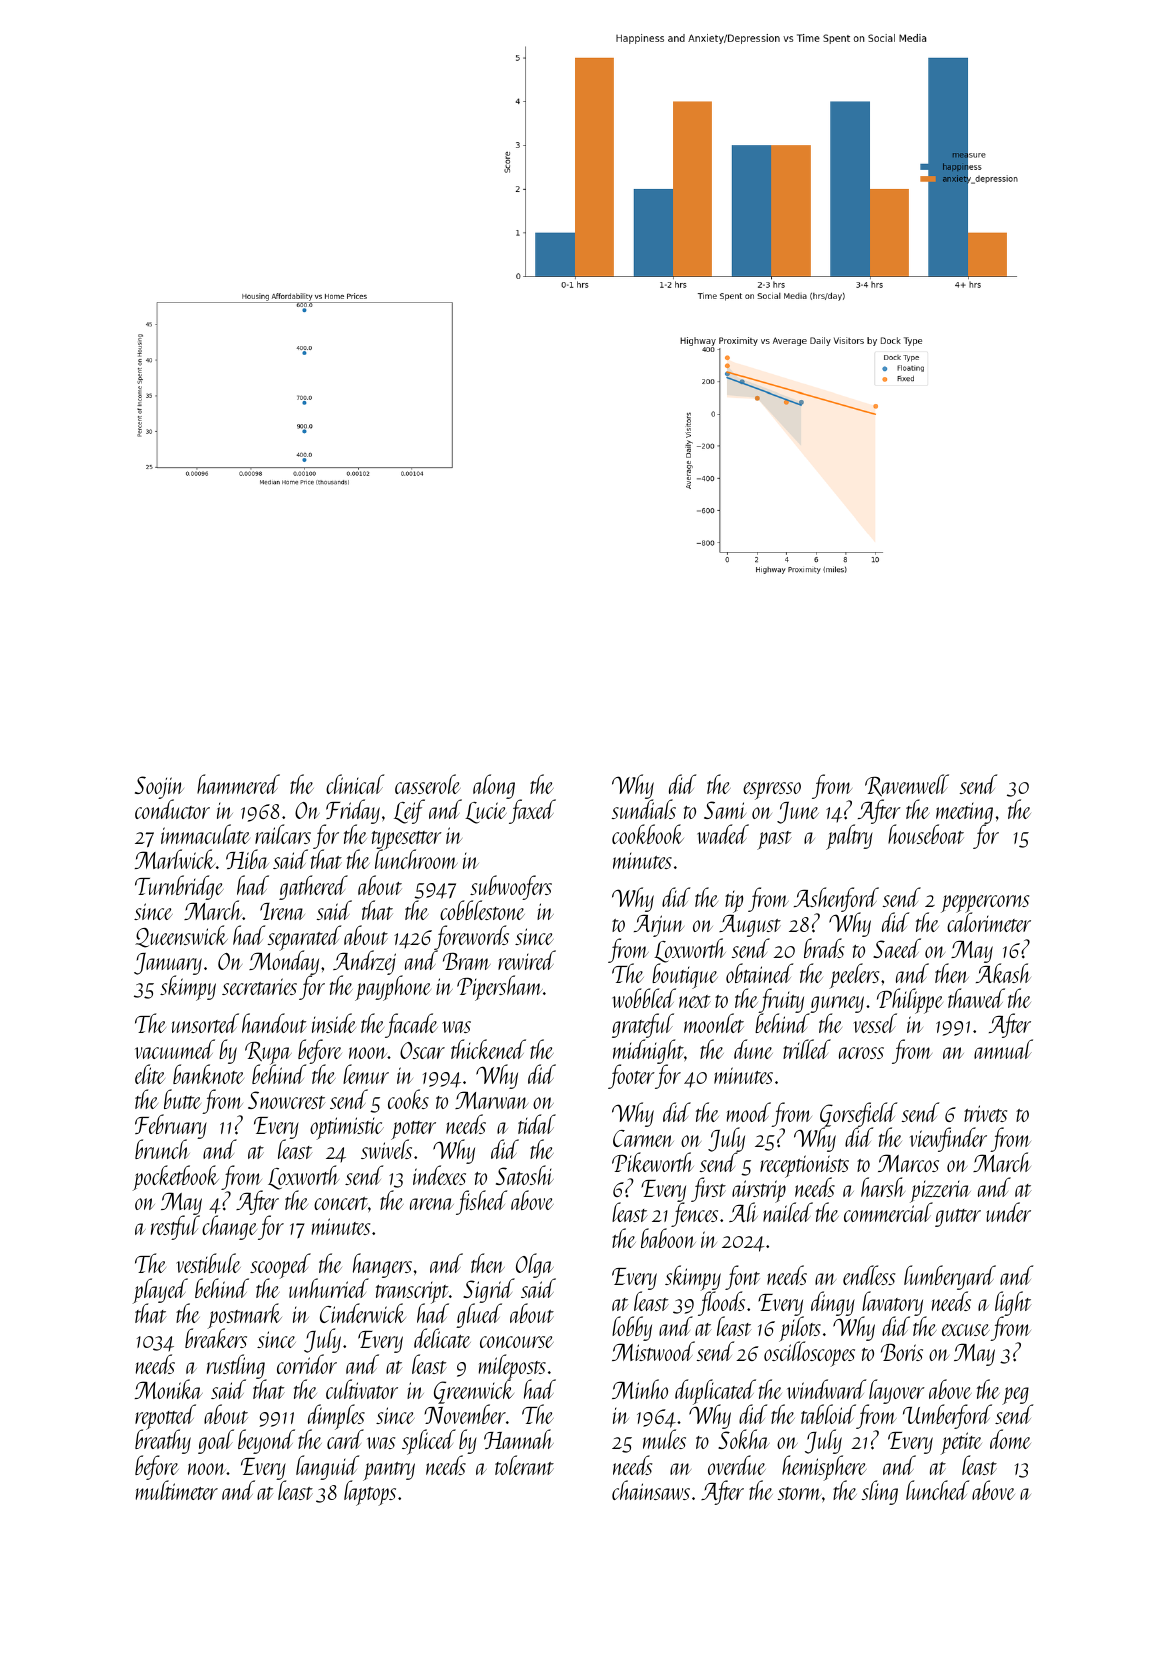 The height and width of the screenshot is (1654, 1165). Describe the element at coordinates (869, 1275) in the screenshot. I see `endless` at that location.
